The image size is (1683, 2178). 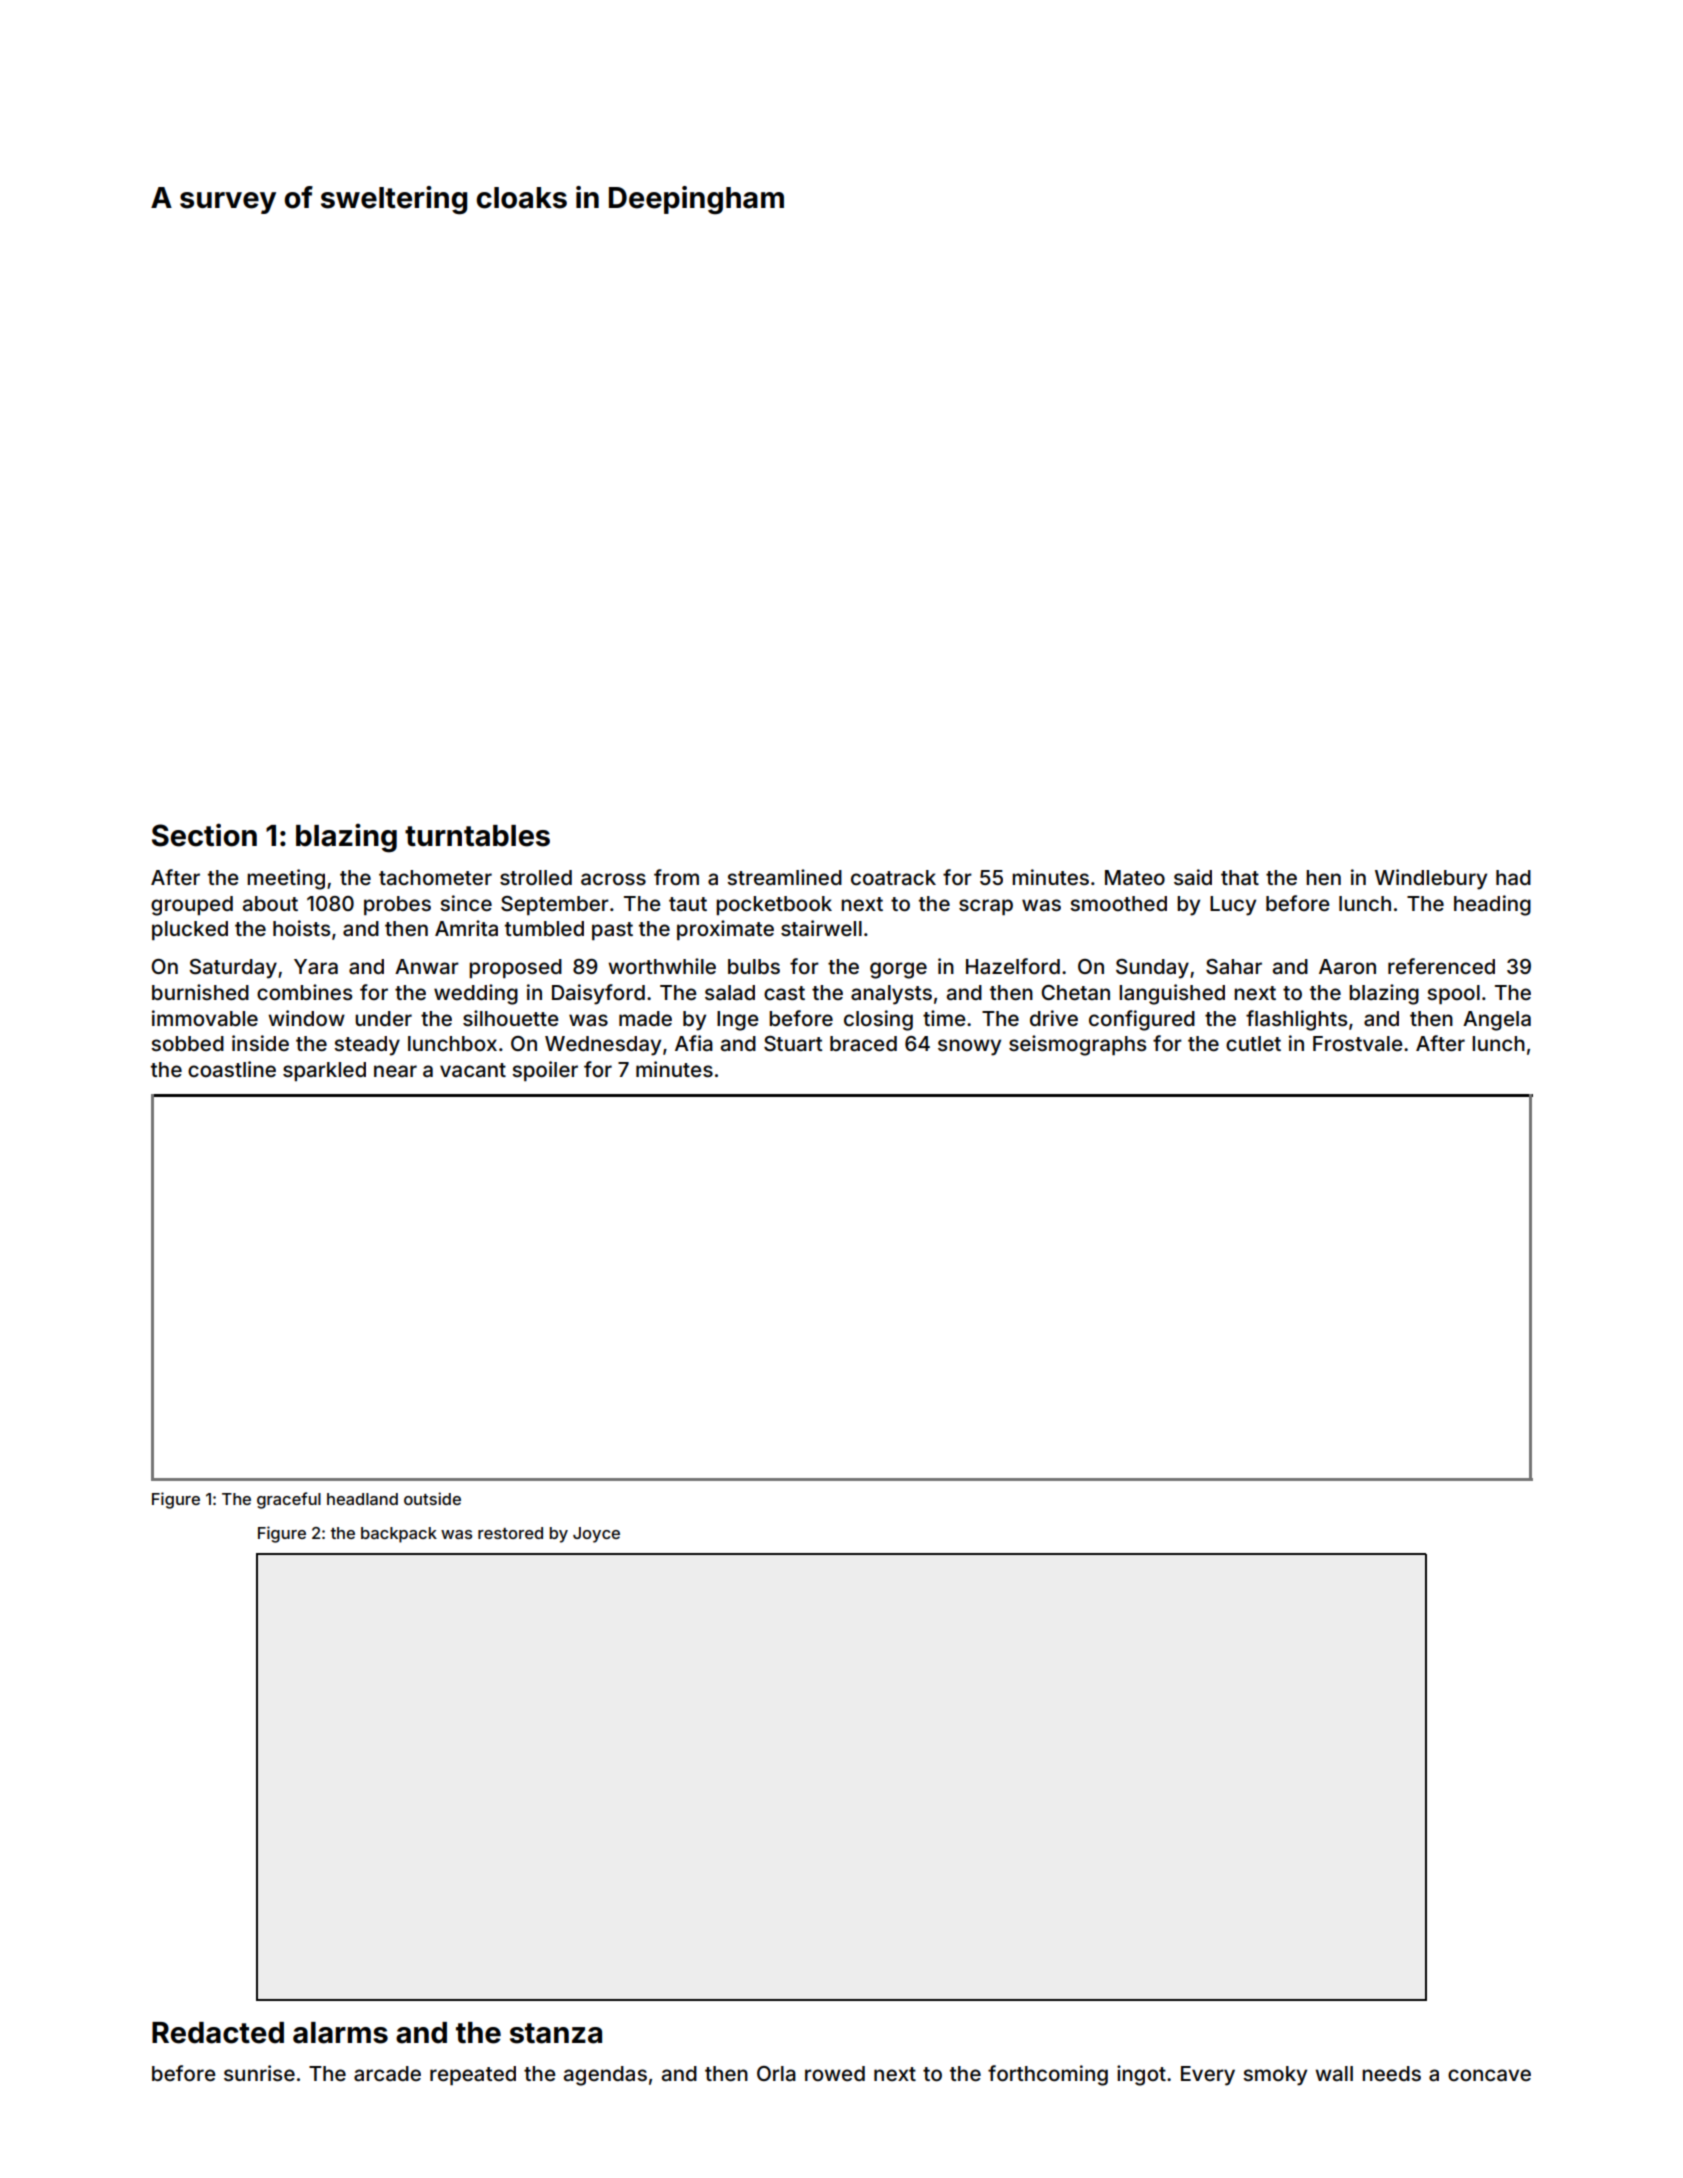 What do you see at coordinates (596, 1535) in the document?
I see `Joyce` at bounding box center [596, 1535].
